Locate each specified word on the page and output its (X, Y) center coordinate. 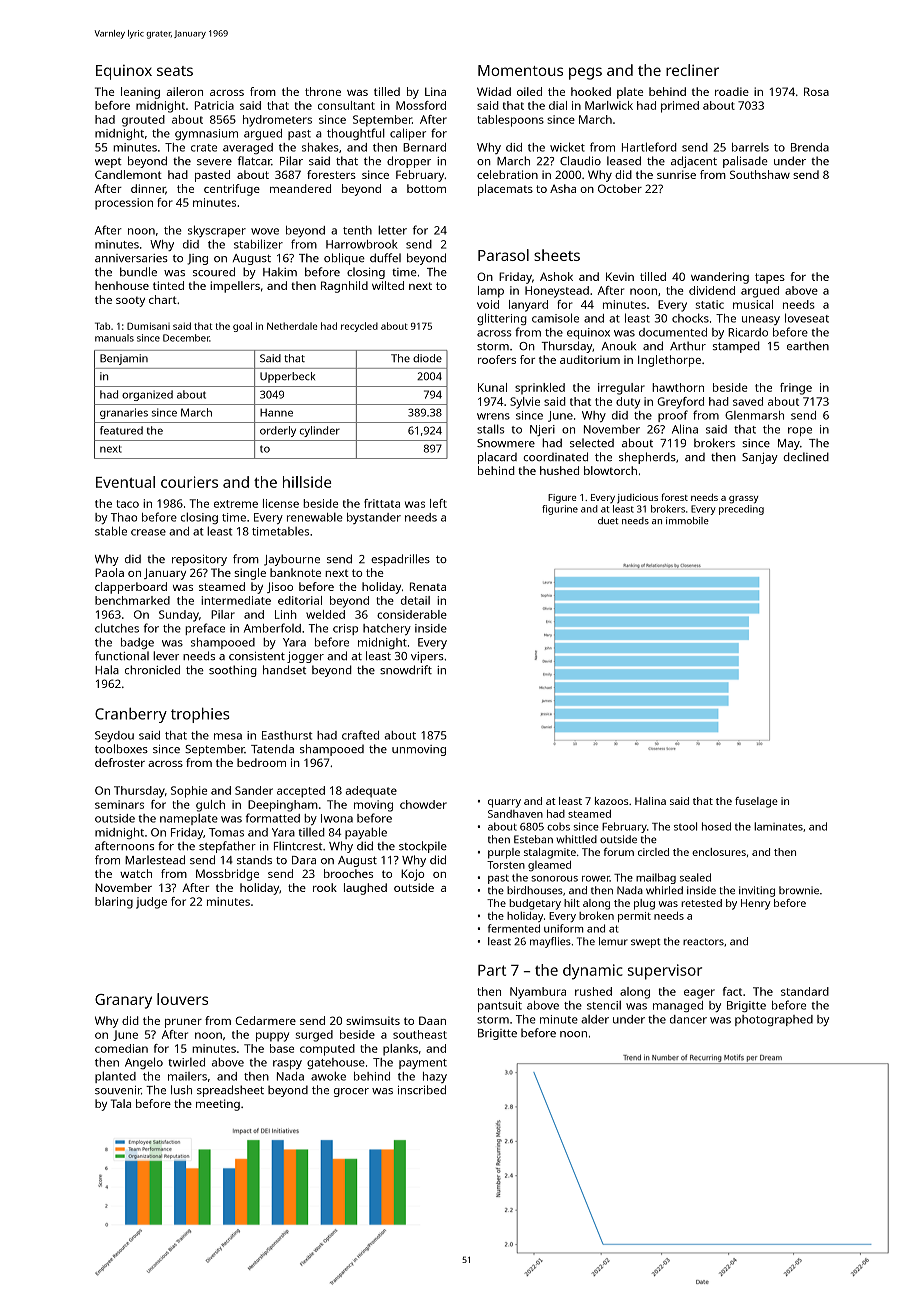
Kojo (412, 875)
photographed (774, 1020)
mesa (228, 736)
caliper (408, 134)
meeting (218, 1105)
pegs (585, 73)
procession (124, 204)
